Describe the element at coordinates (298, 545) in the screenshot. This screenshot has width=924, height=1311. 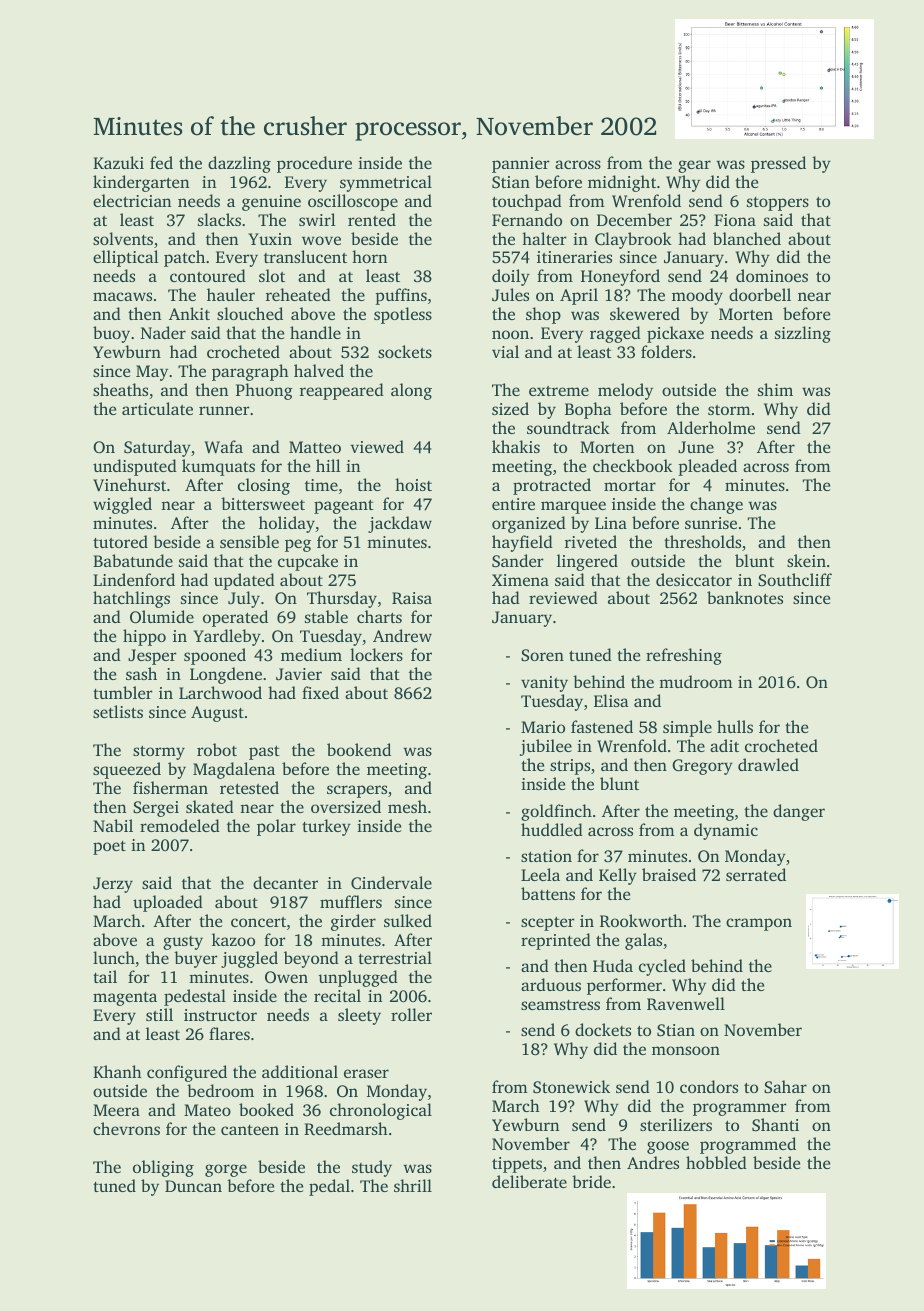
I see `peg` at that location.
